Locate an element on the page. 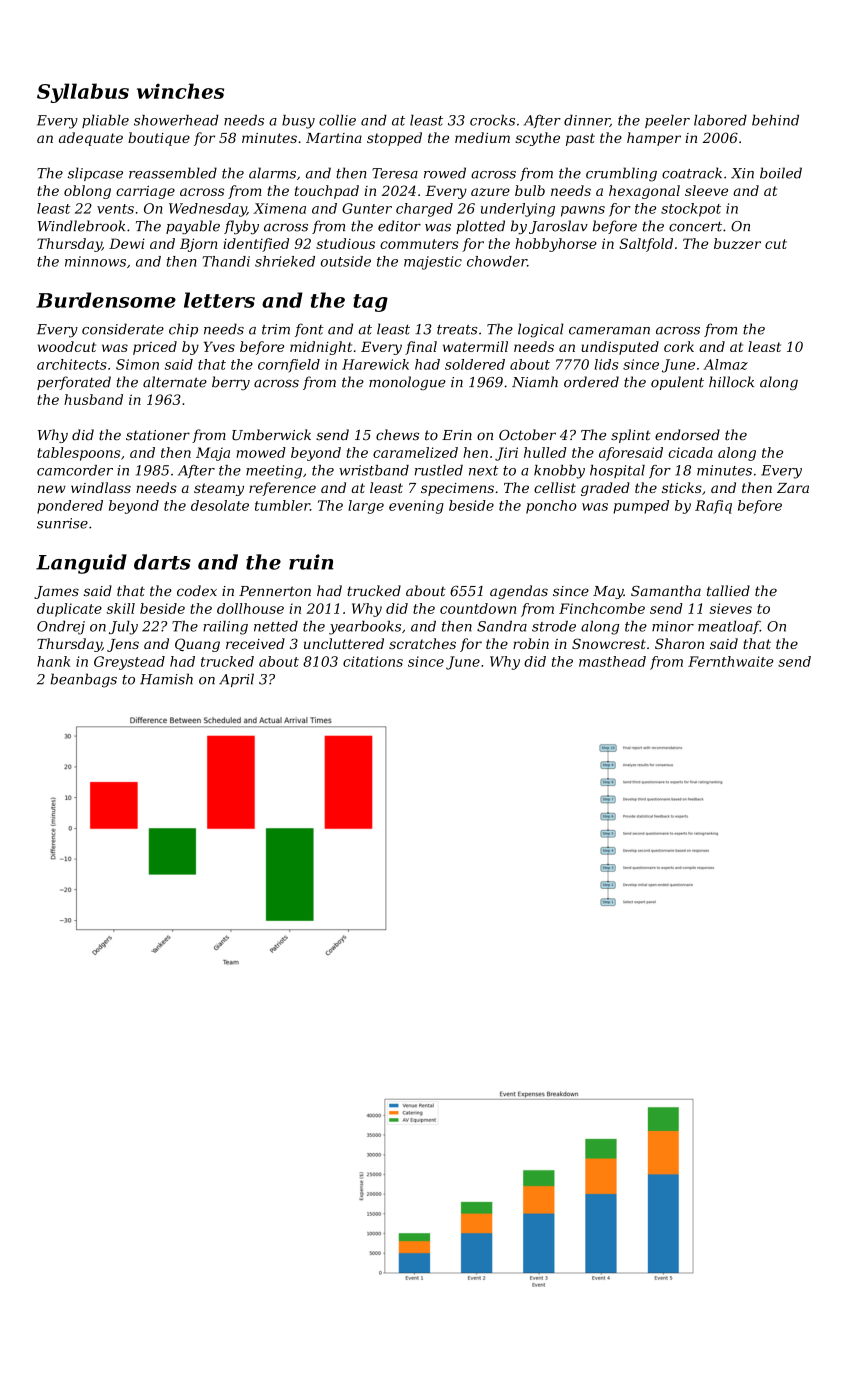  Teresa is located at coordinates (395, 173).
